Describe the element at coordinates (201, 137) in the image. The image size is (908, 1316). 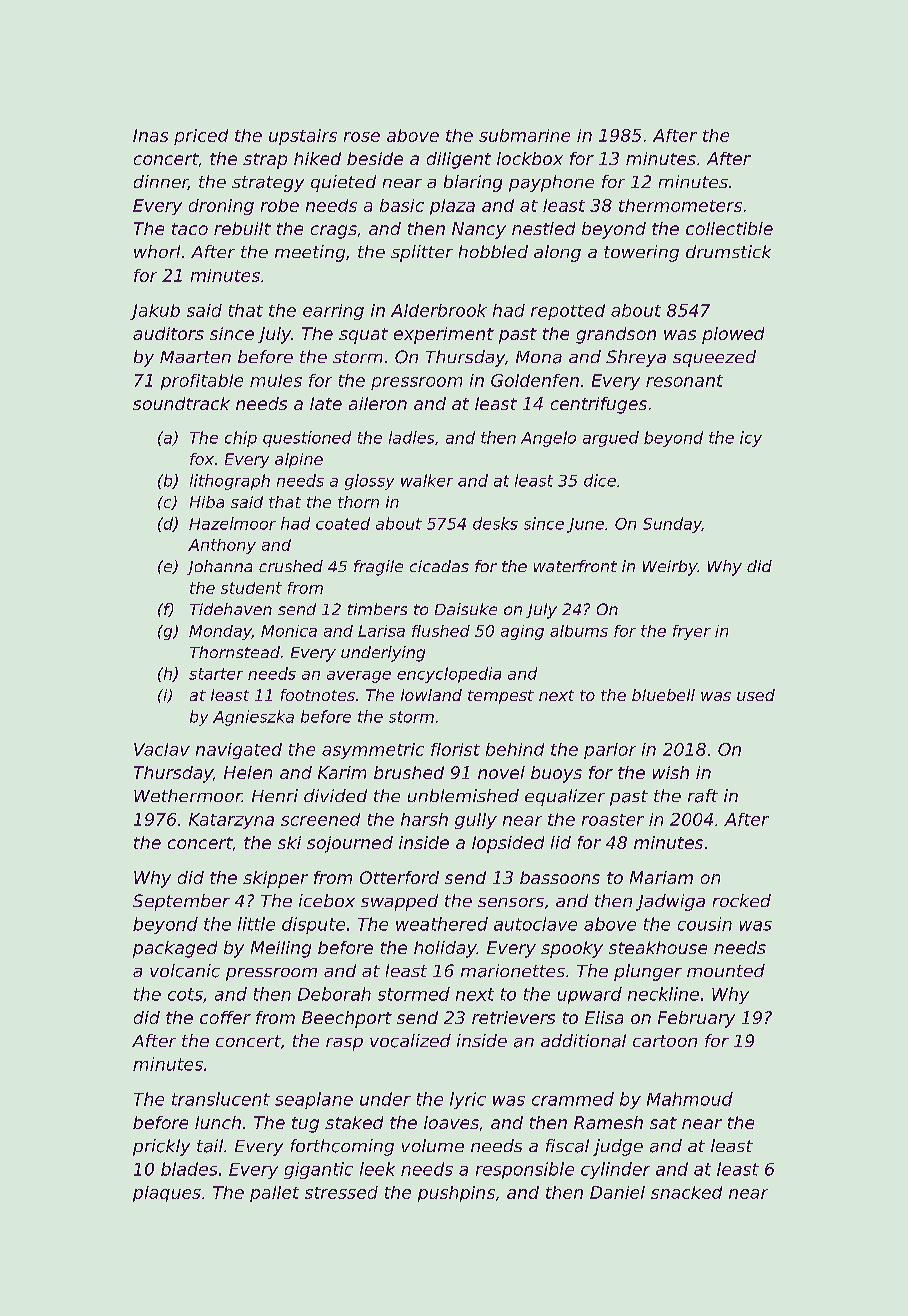
I see `priced` at that location.
